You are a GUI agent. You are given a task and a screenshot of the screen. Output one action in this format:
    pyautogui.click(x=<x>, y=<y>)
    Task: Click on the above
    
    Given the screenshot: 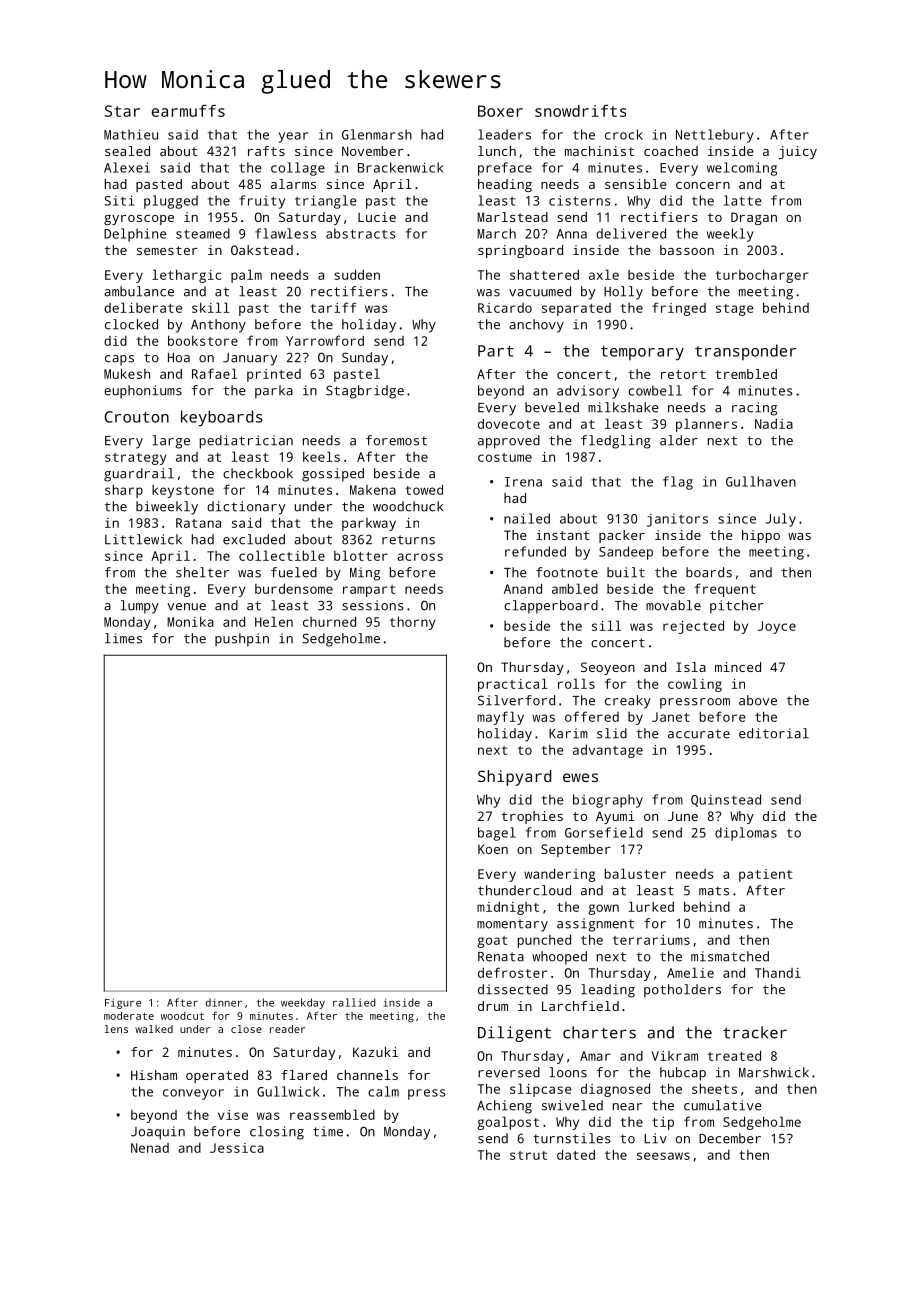 What is the action you would take?
    pyautogui.click(x=758, y=700)
